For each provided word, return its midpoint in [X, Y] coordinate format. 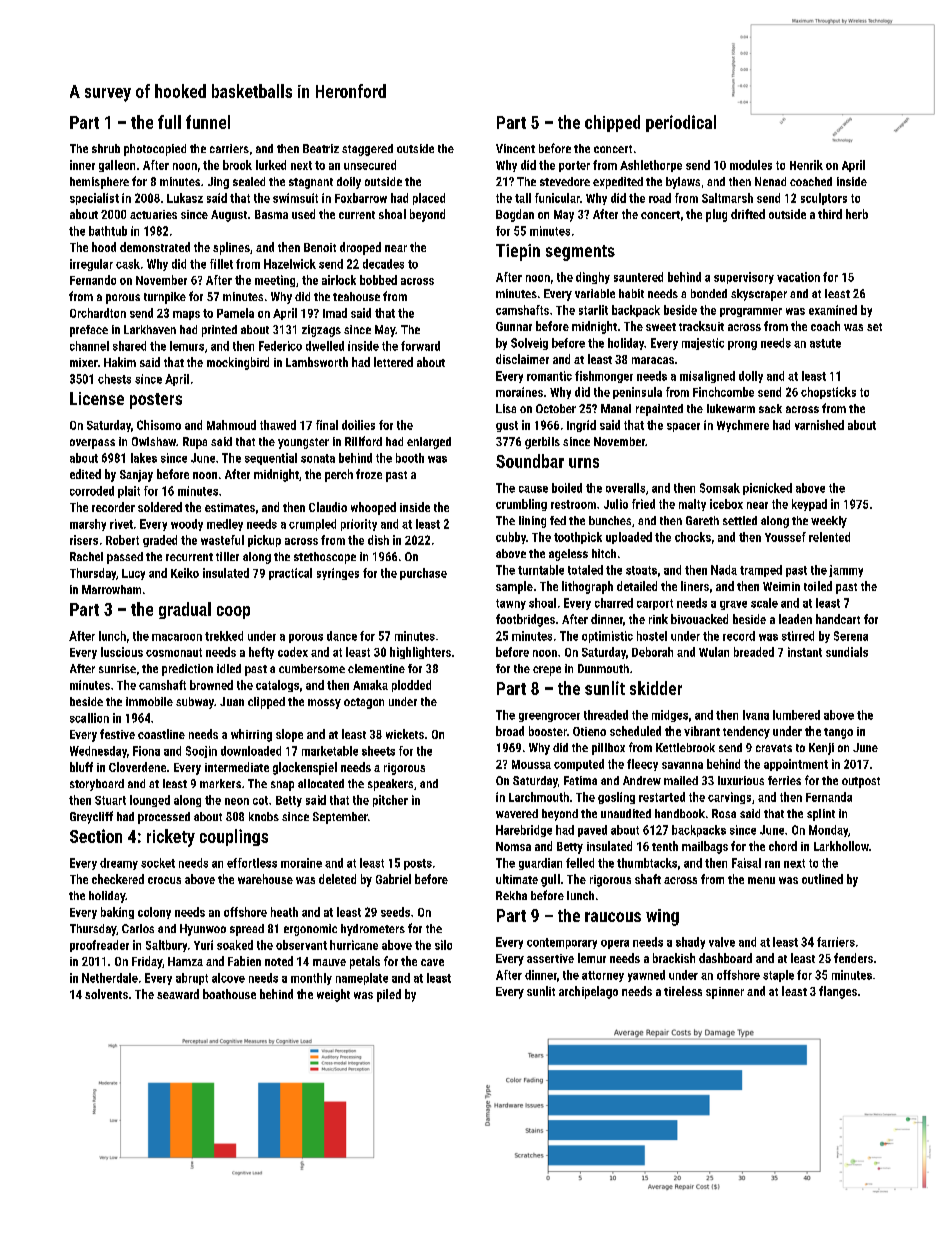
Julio [616, 504]
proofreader [99, 946]
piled [389, 995]
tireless [683, 991]
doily [349, 183]
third [830, 214]
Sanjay [136, 476]
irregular [91, 265]
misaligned [707, 377]
